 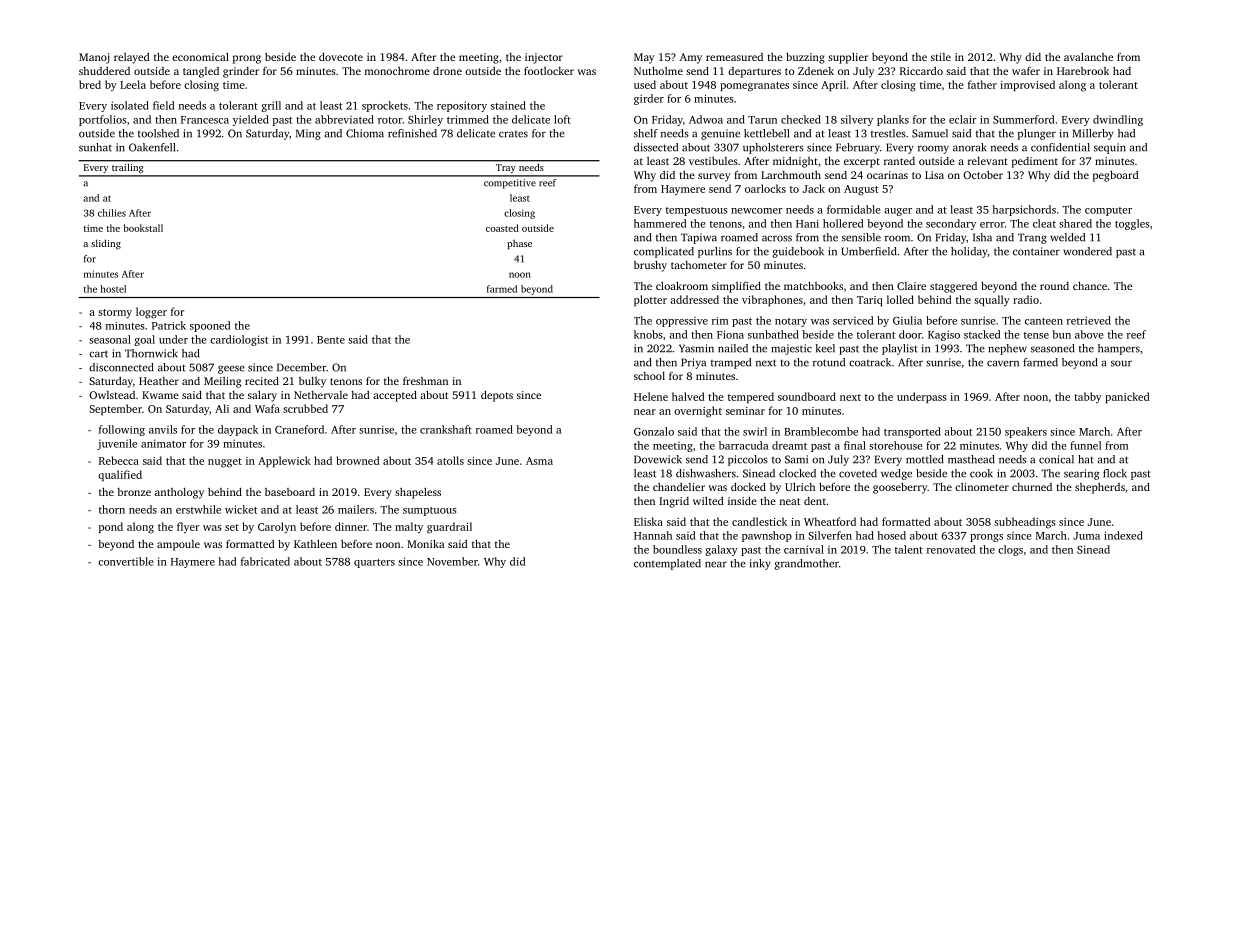 I want to click on addressed, so click(x=694, y=299).
